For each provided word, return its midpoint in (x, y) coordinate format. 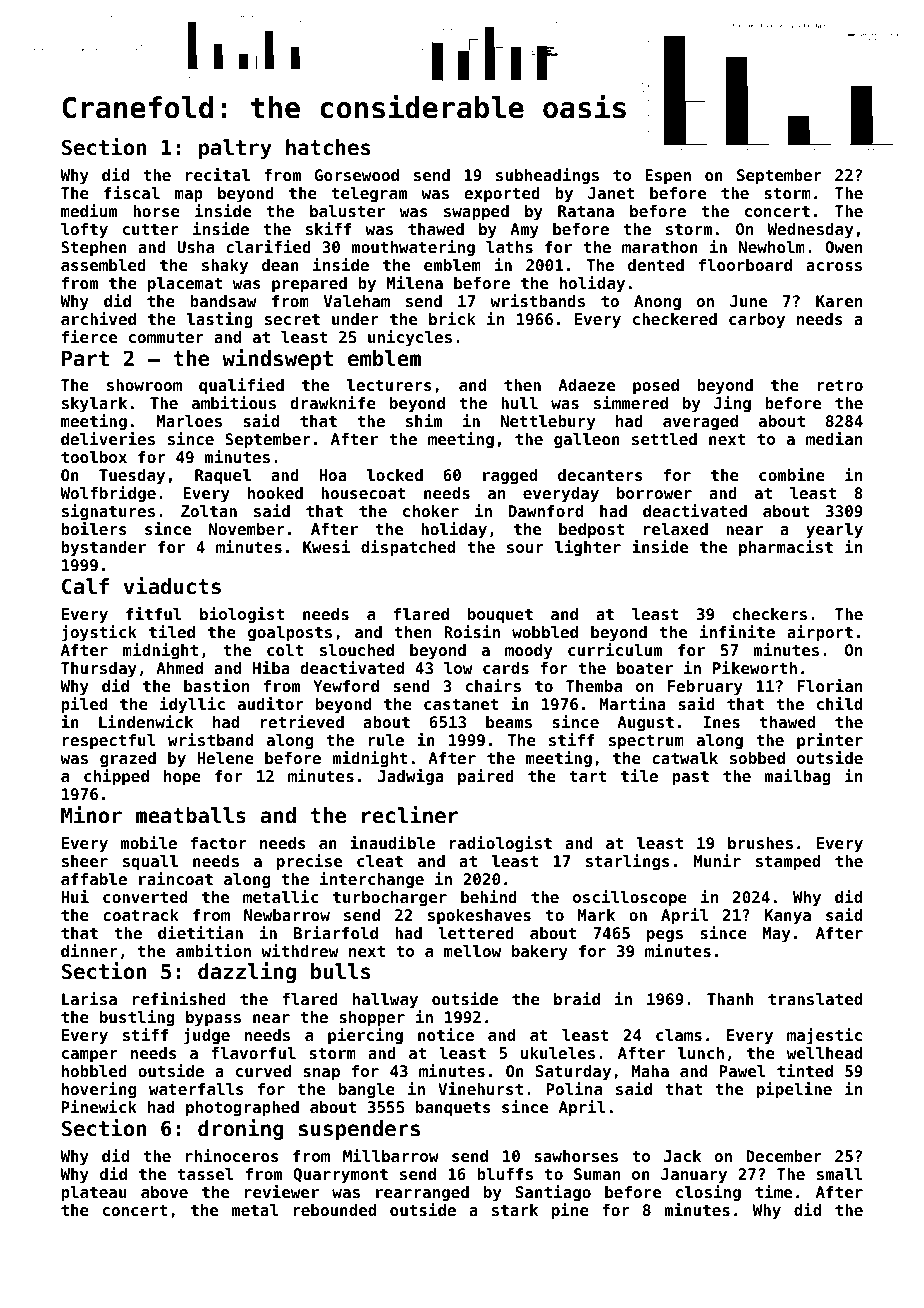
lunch (701, 1053)
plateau (94, 1194)
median (834, 438)
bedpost (591, 531)
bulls (340, 971)
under (355, 319)
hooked (275, 493)
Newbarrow (287, 915)
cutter (150, 229)
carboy (757, 321)
